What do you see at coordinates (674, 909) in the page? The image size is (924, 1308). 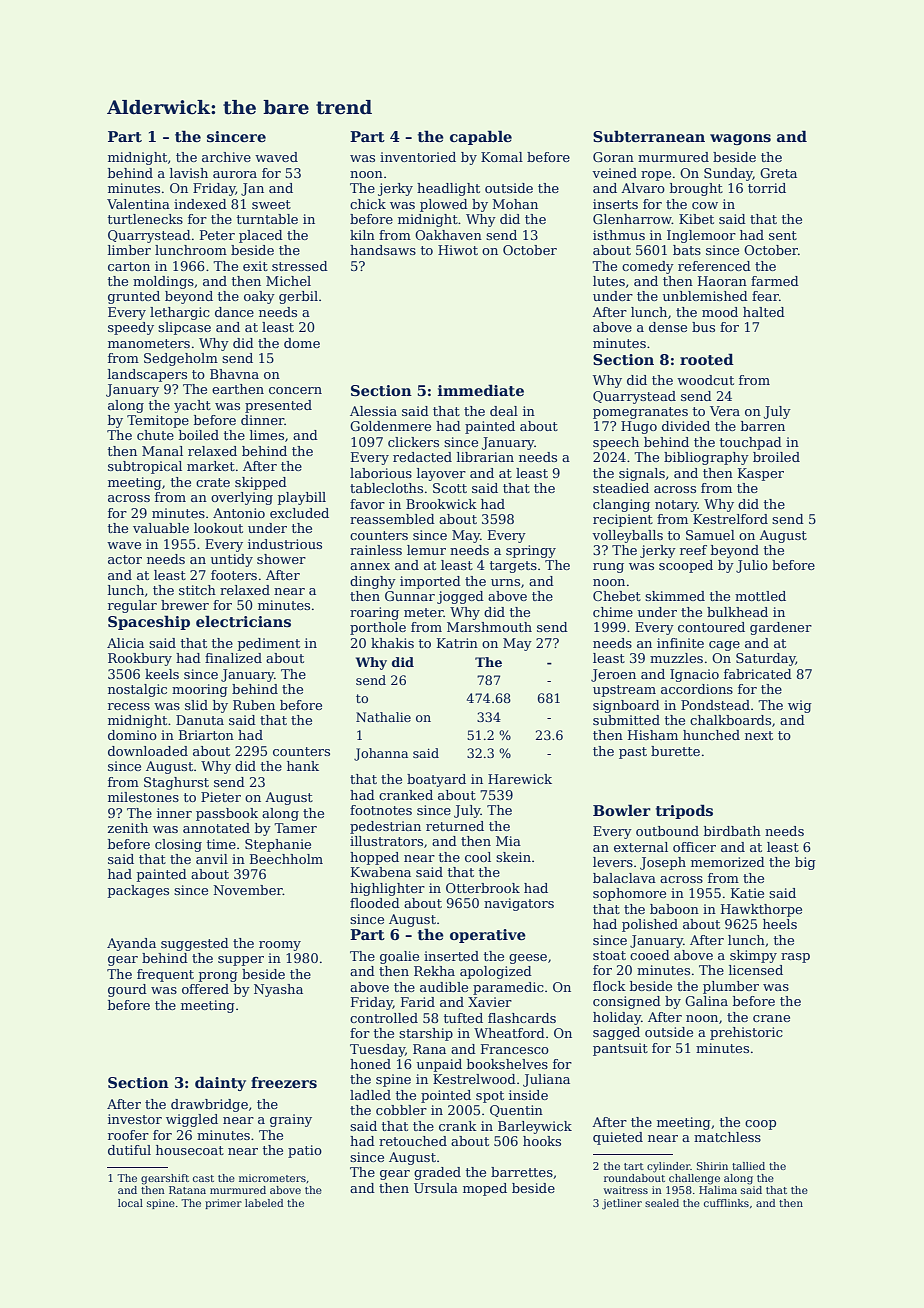 I see `baboon` at bounding box center [674, 909].
